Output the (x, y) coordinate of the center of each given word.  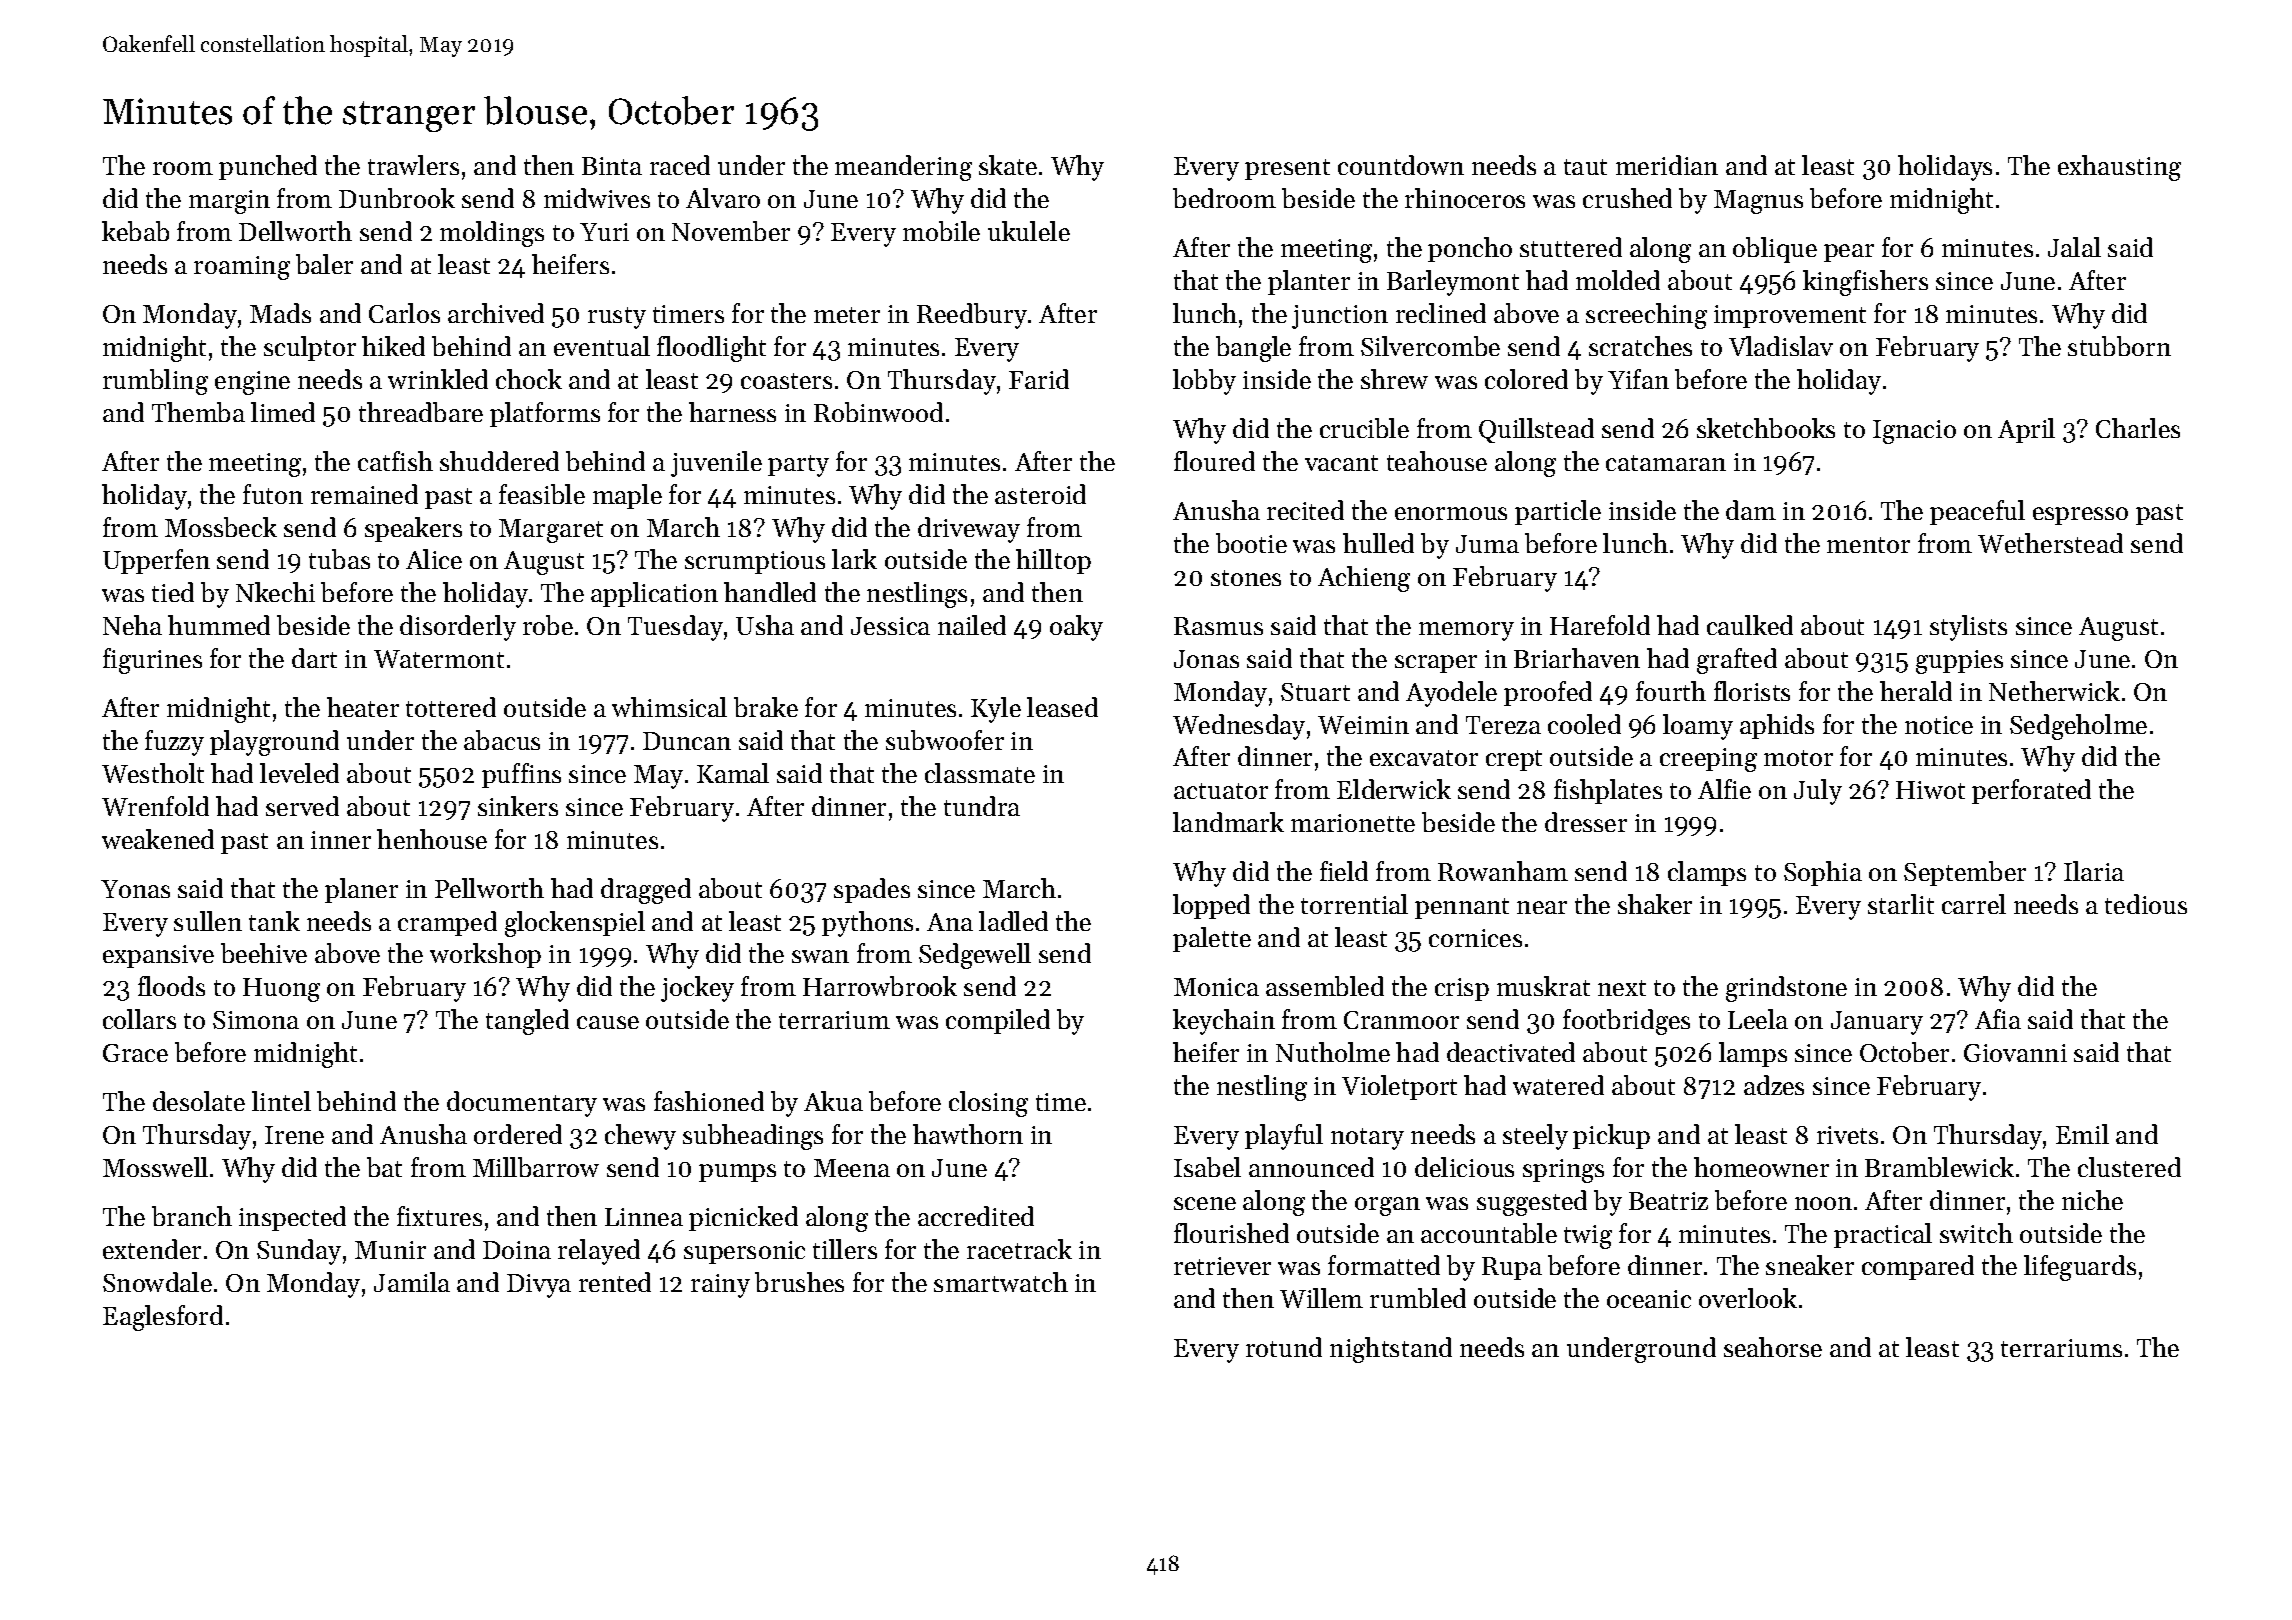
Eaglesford (163, 1318)
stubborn (2119, 346)
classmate (980, 773)
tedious (2146, 904)
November (731, 231)
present (1287, 169)
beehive (264, 953)
